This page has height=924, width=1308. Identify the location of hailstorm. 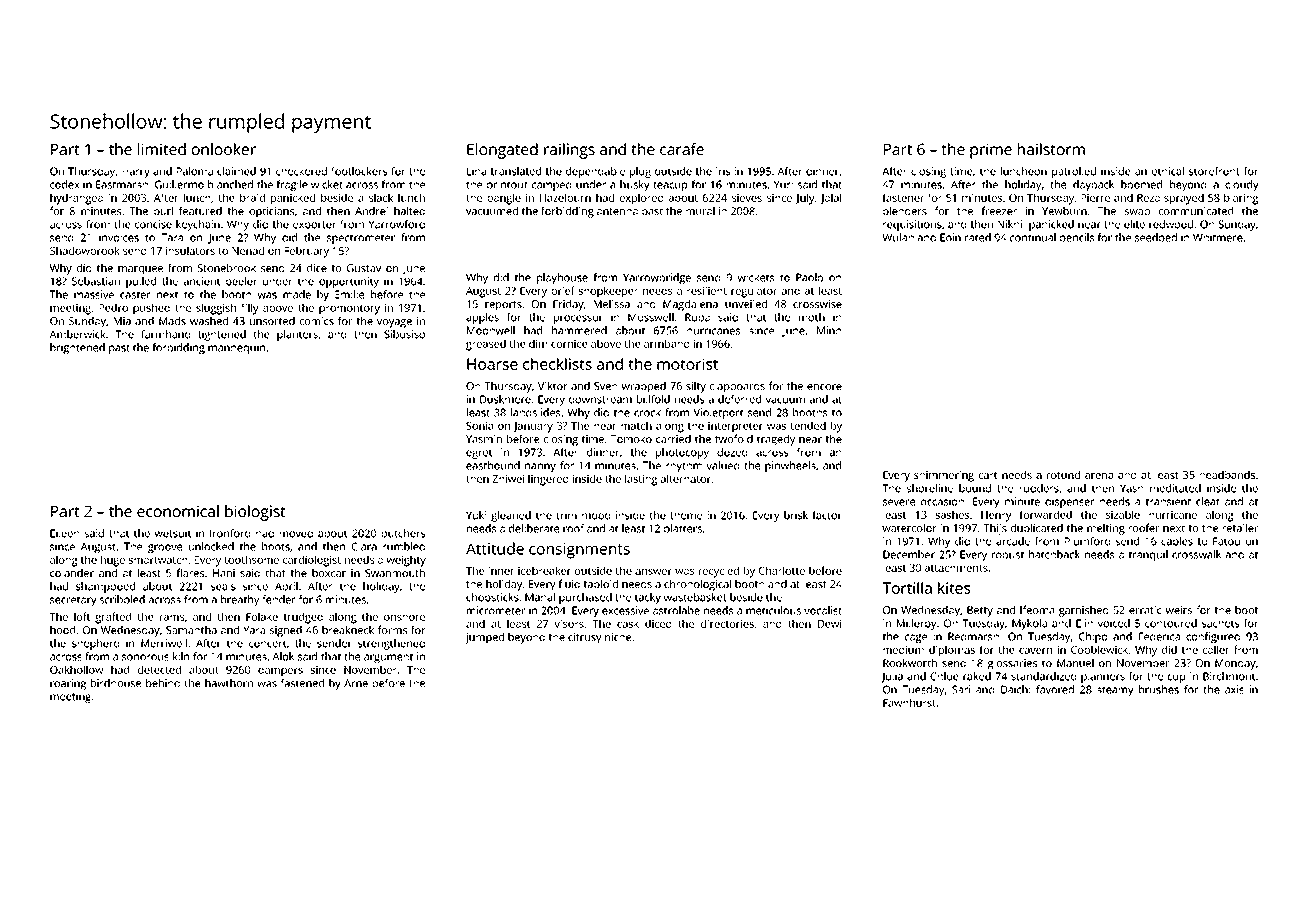
(1051, 149).
